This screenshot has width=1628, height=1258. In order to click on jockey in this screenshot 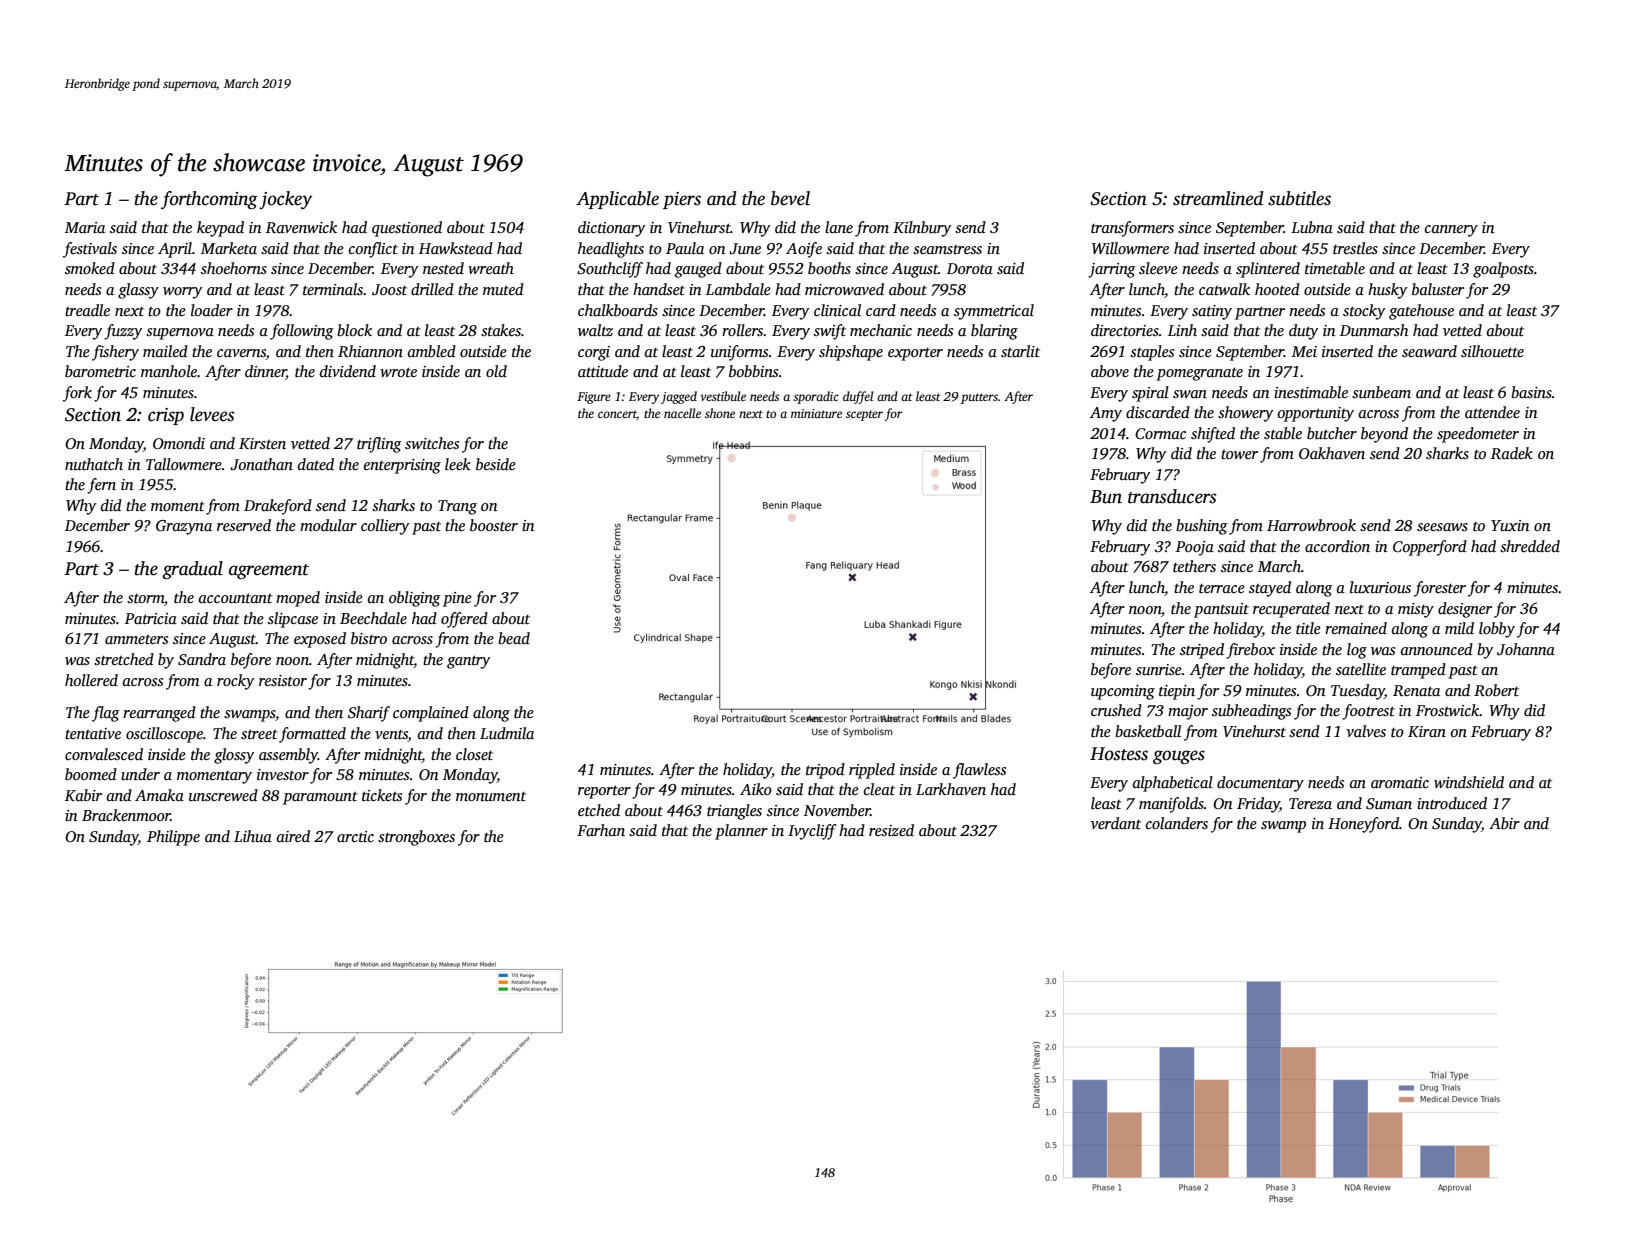, I will do `click(285, 200)`.
